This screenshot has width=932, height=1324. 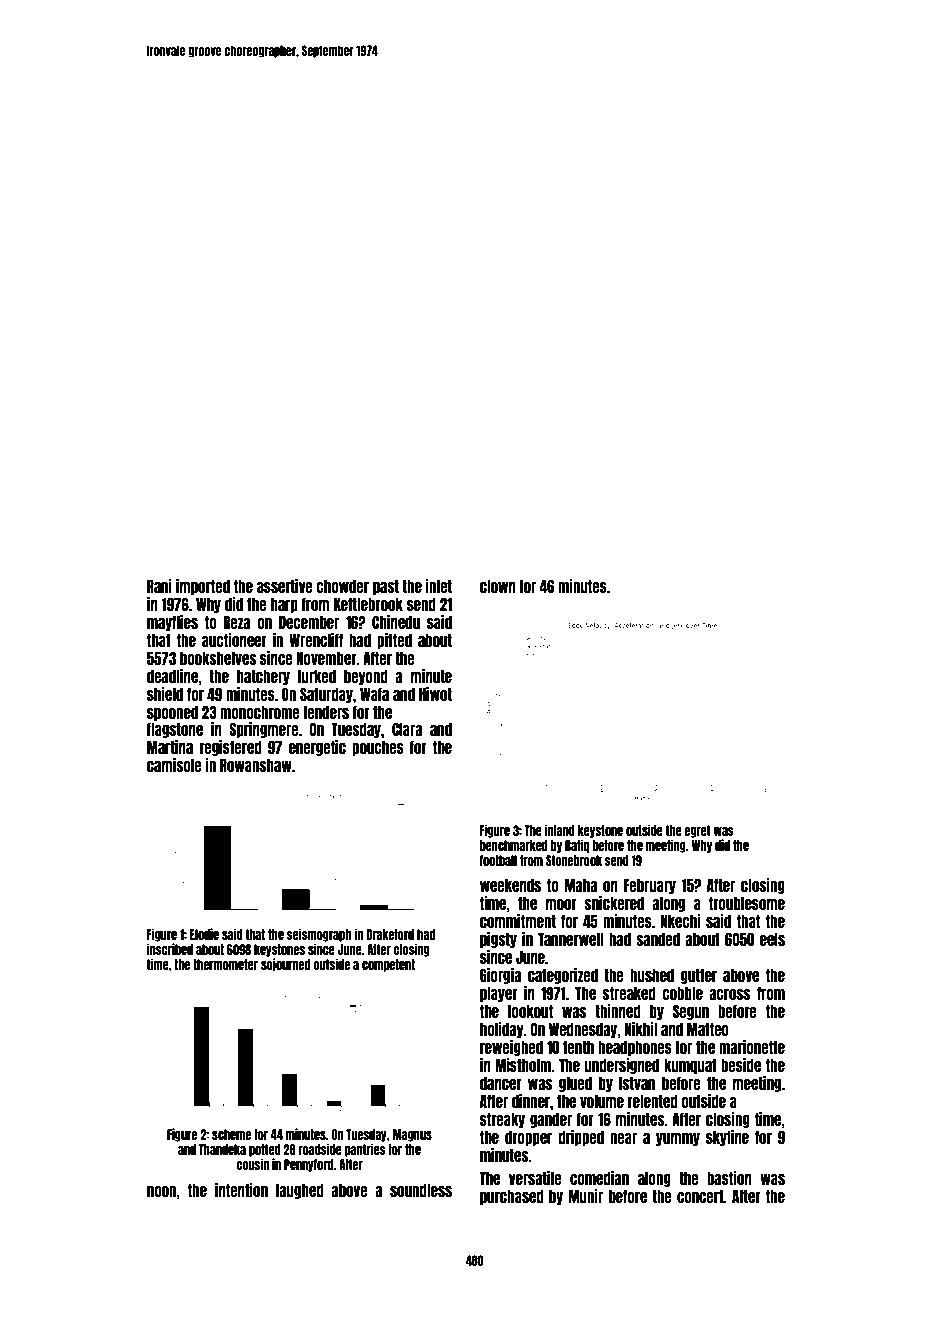 What do you see at coordinates (691, 1012) in the screenshot?
I see `Segun` at bounding box center [691, 1012].
